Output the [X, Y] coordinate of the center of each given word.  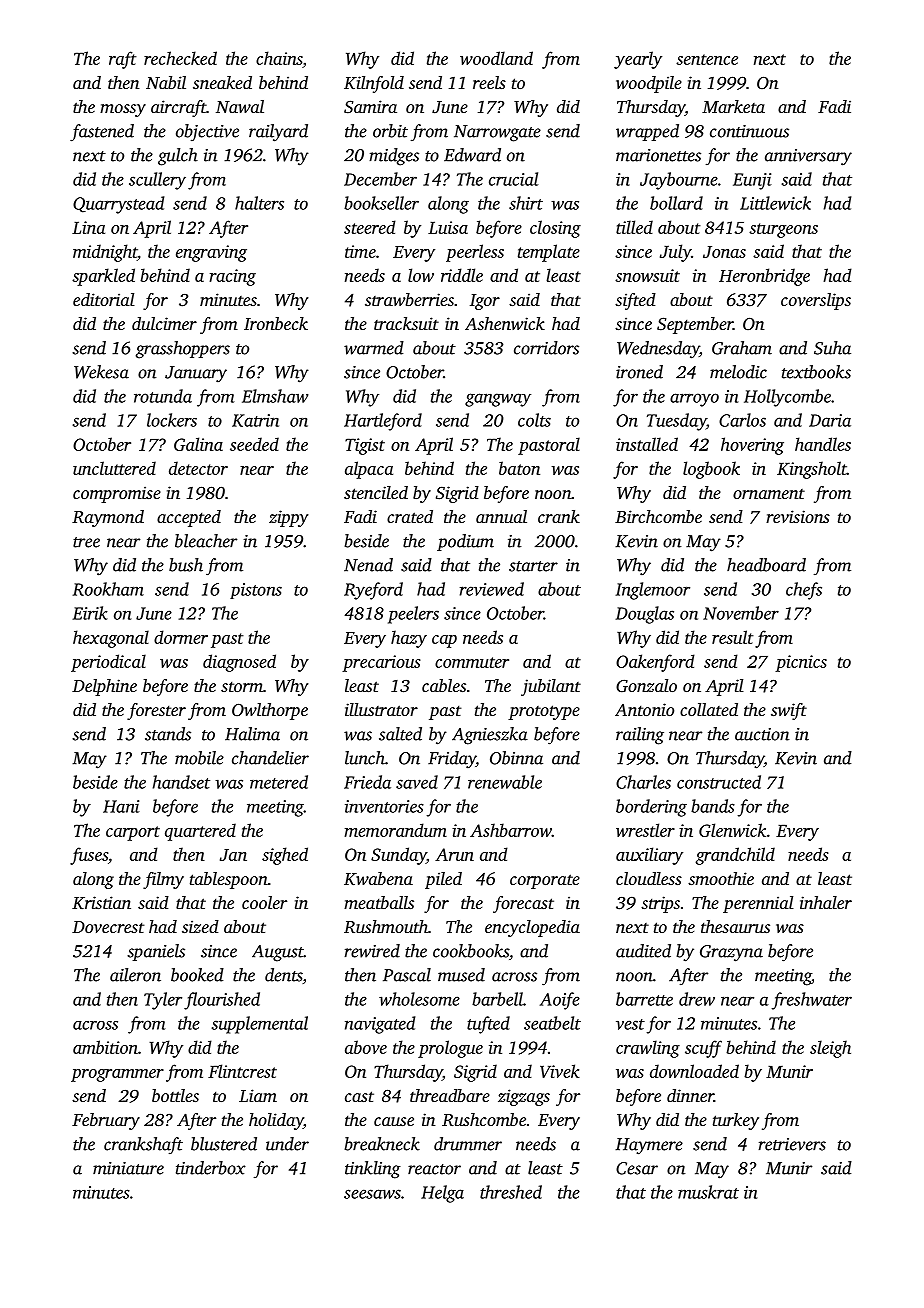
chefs [804, 591]
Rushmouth [386, 926]
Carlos [742, 420]
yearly [638, 60]
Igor [485, 302]
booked [197, 975]
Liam [258, 1095]
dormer [181, 637]
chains [279, 58]
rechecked [180, 58]
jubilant [551, 687]
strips [660, 904]
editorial [104, 299]
